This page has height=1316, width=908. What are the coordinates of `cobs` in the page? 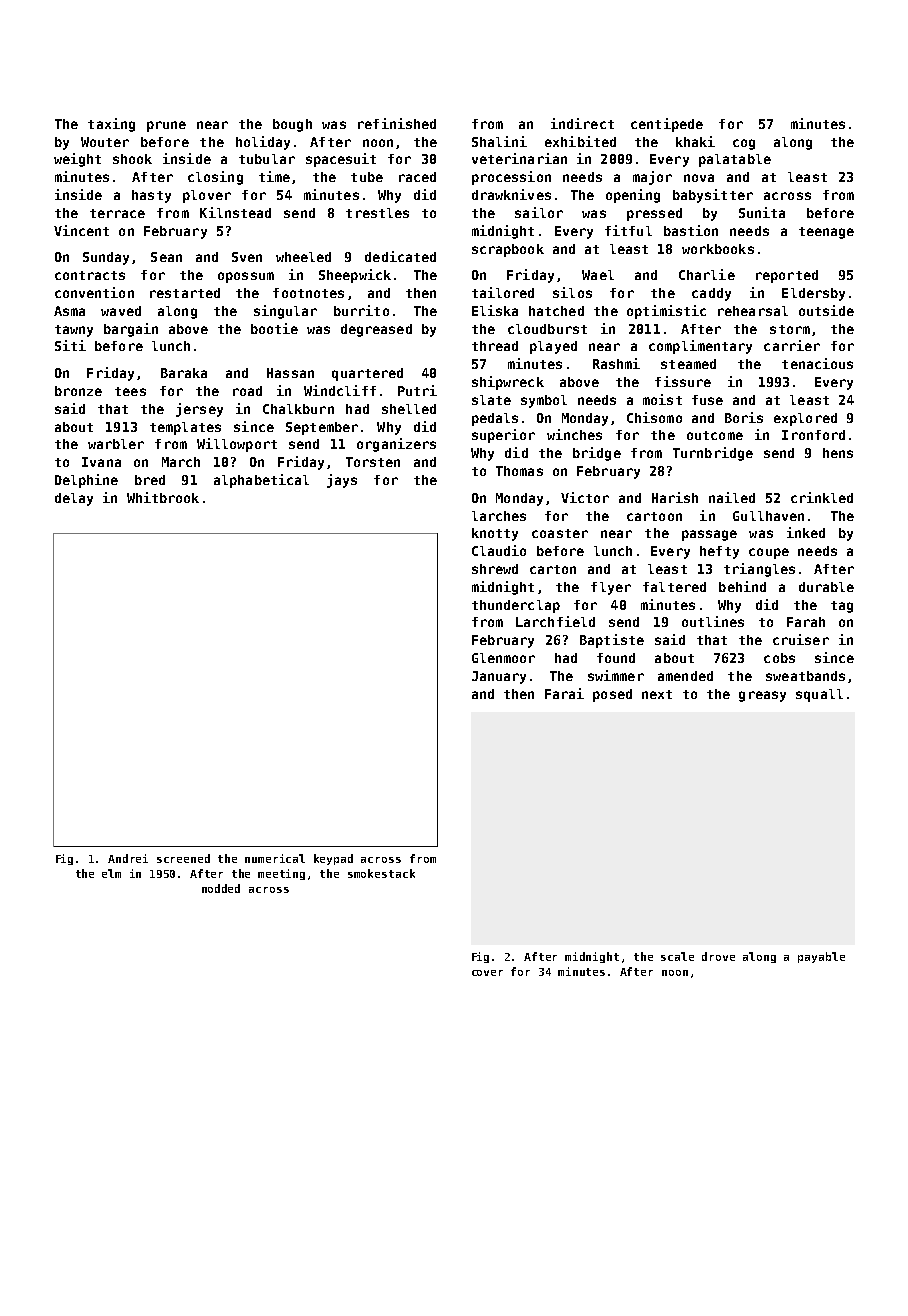 It's located at (779, 658).
